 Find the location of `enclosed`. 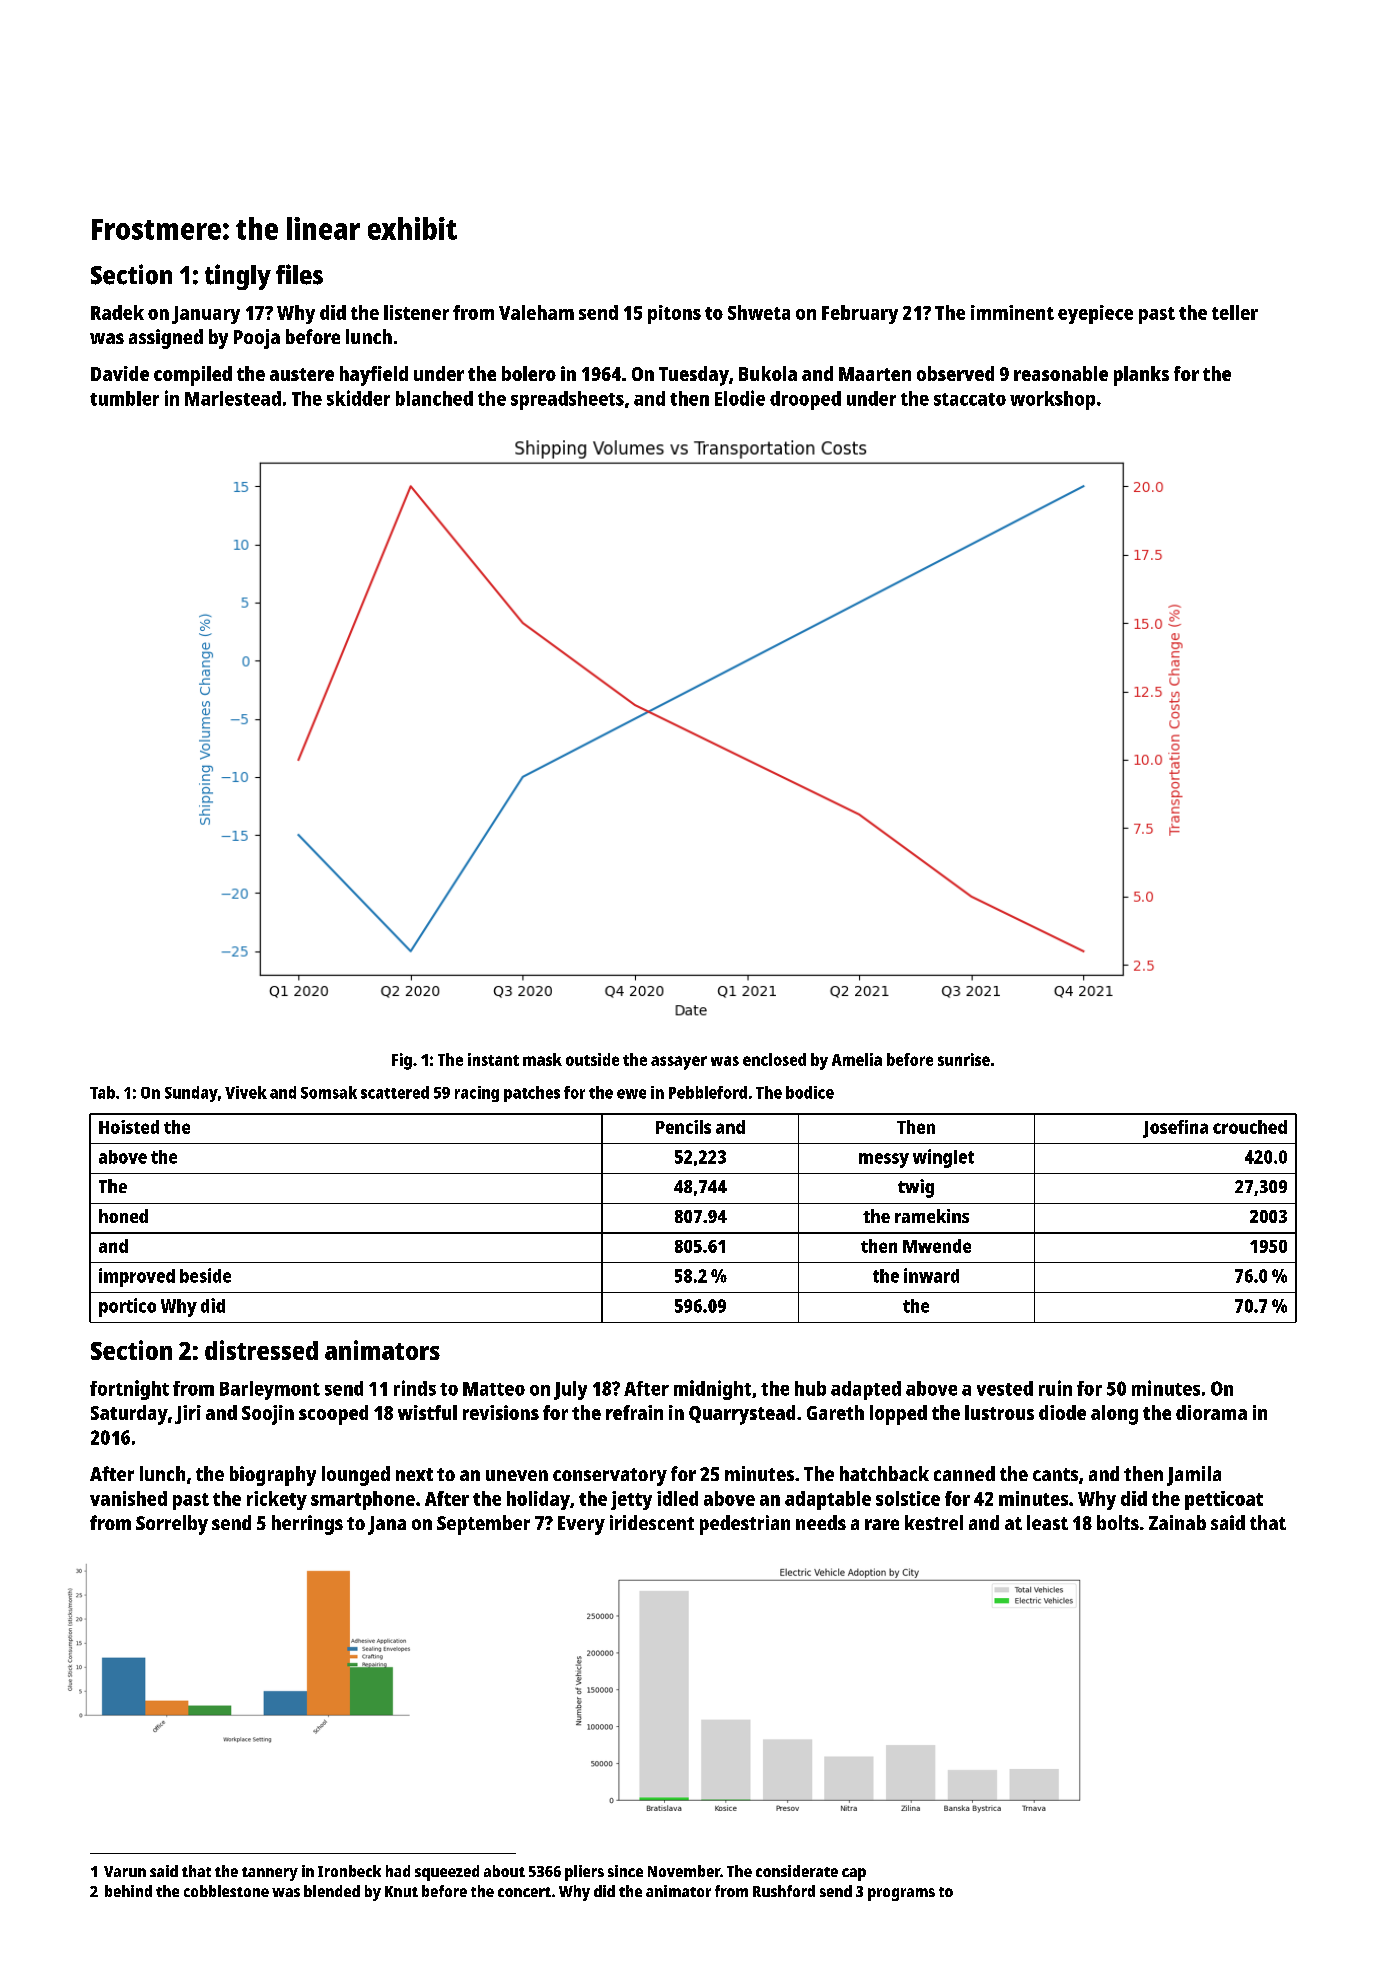

enclosed is located at coordinates (774, 1059).
